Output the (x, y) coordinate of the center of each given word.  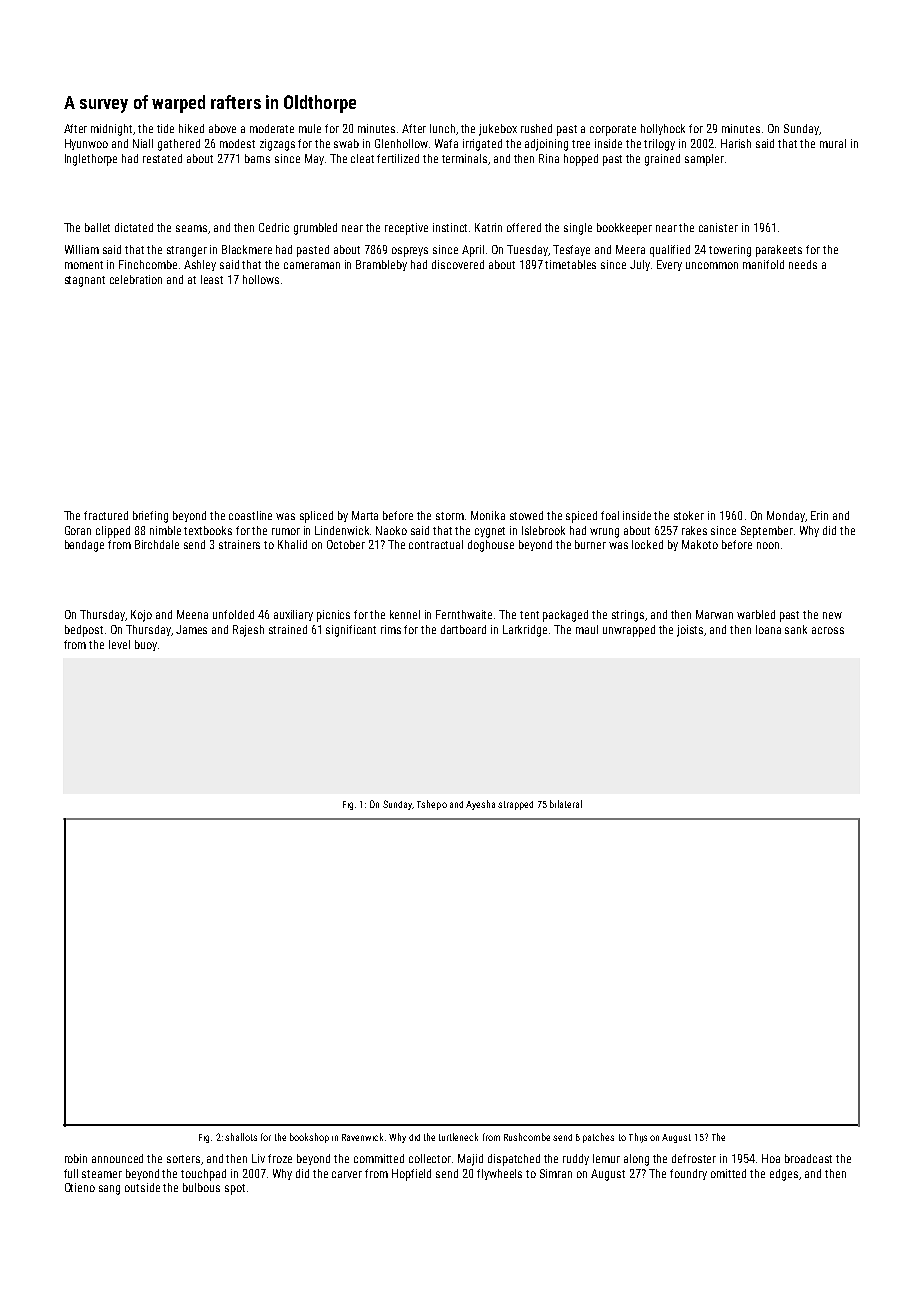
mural (833, 143)
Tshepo (432, 805)
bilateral (566, 804)
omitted (728, 1173)
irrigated (482, 145)
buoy (146, 645)
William (82, 249)
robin (76, 1158)
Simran (556, 1173)
